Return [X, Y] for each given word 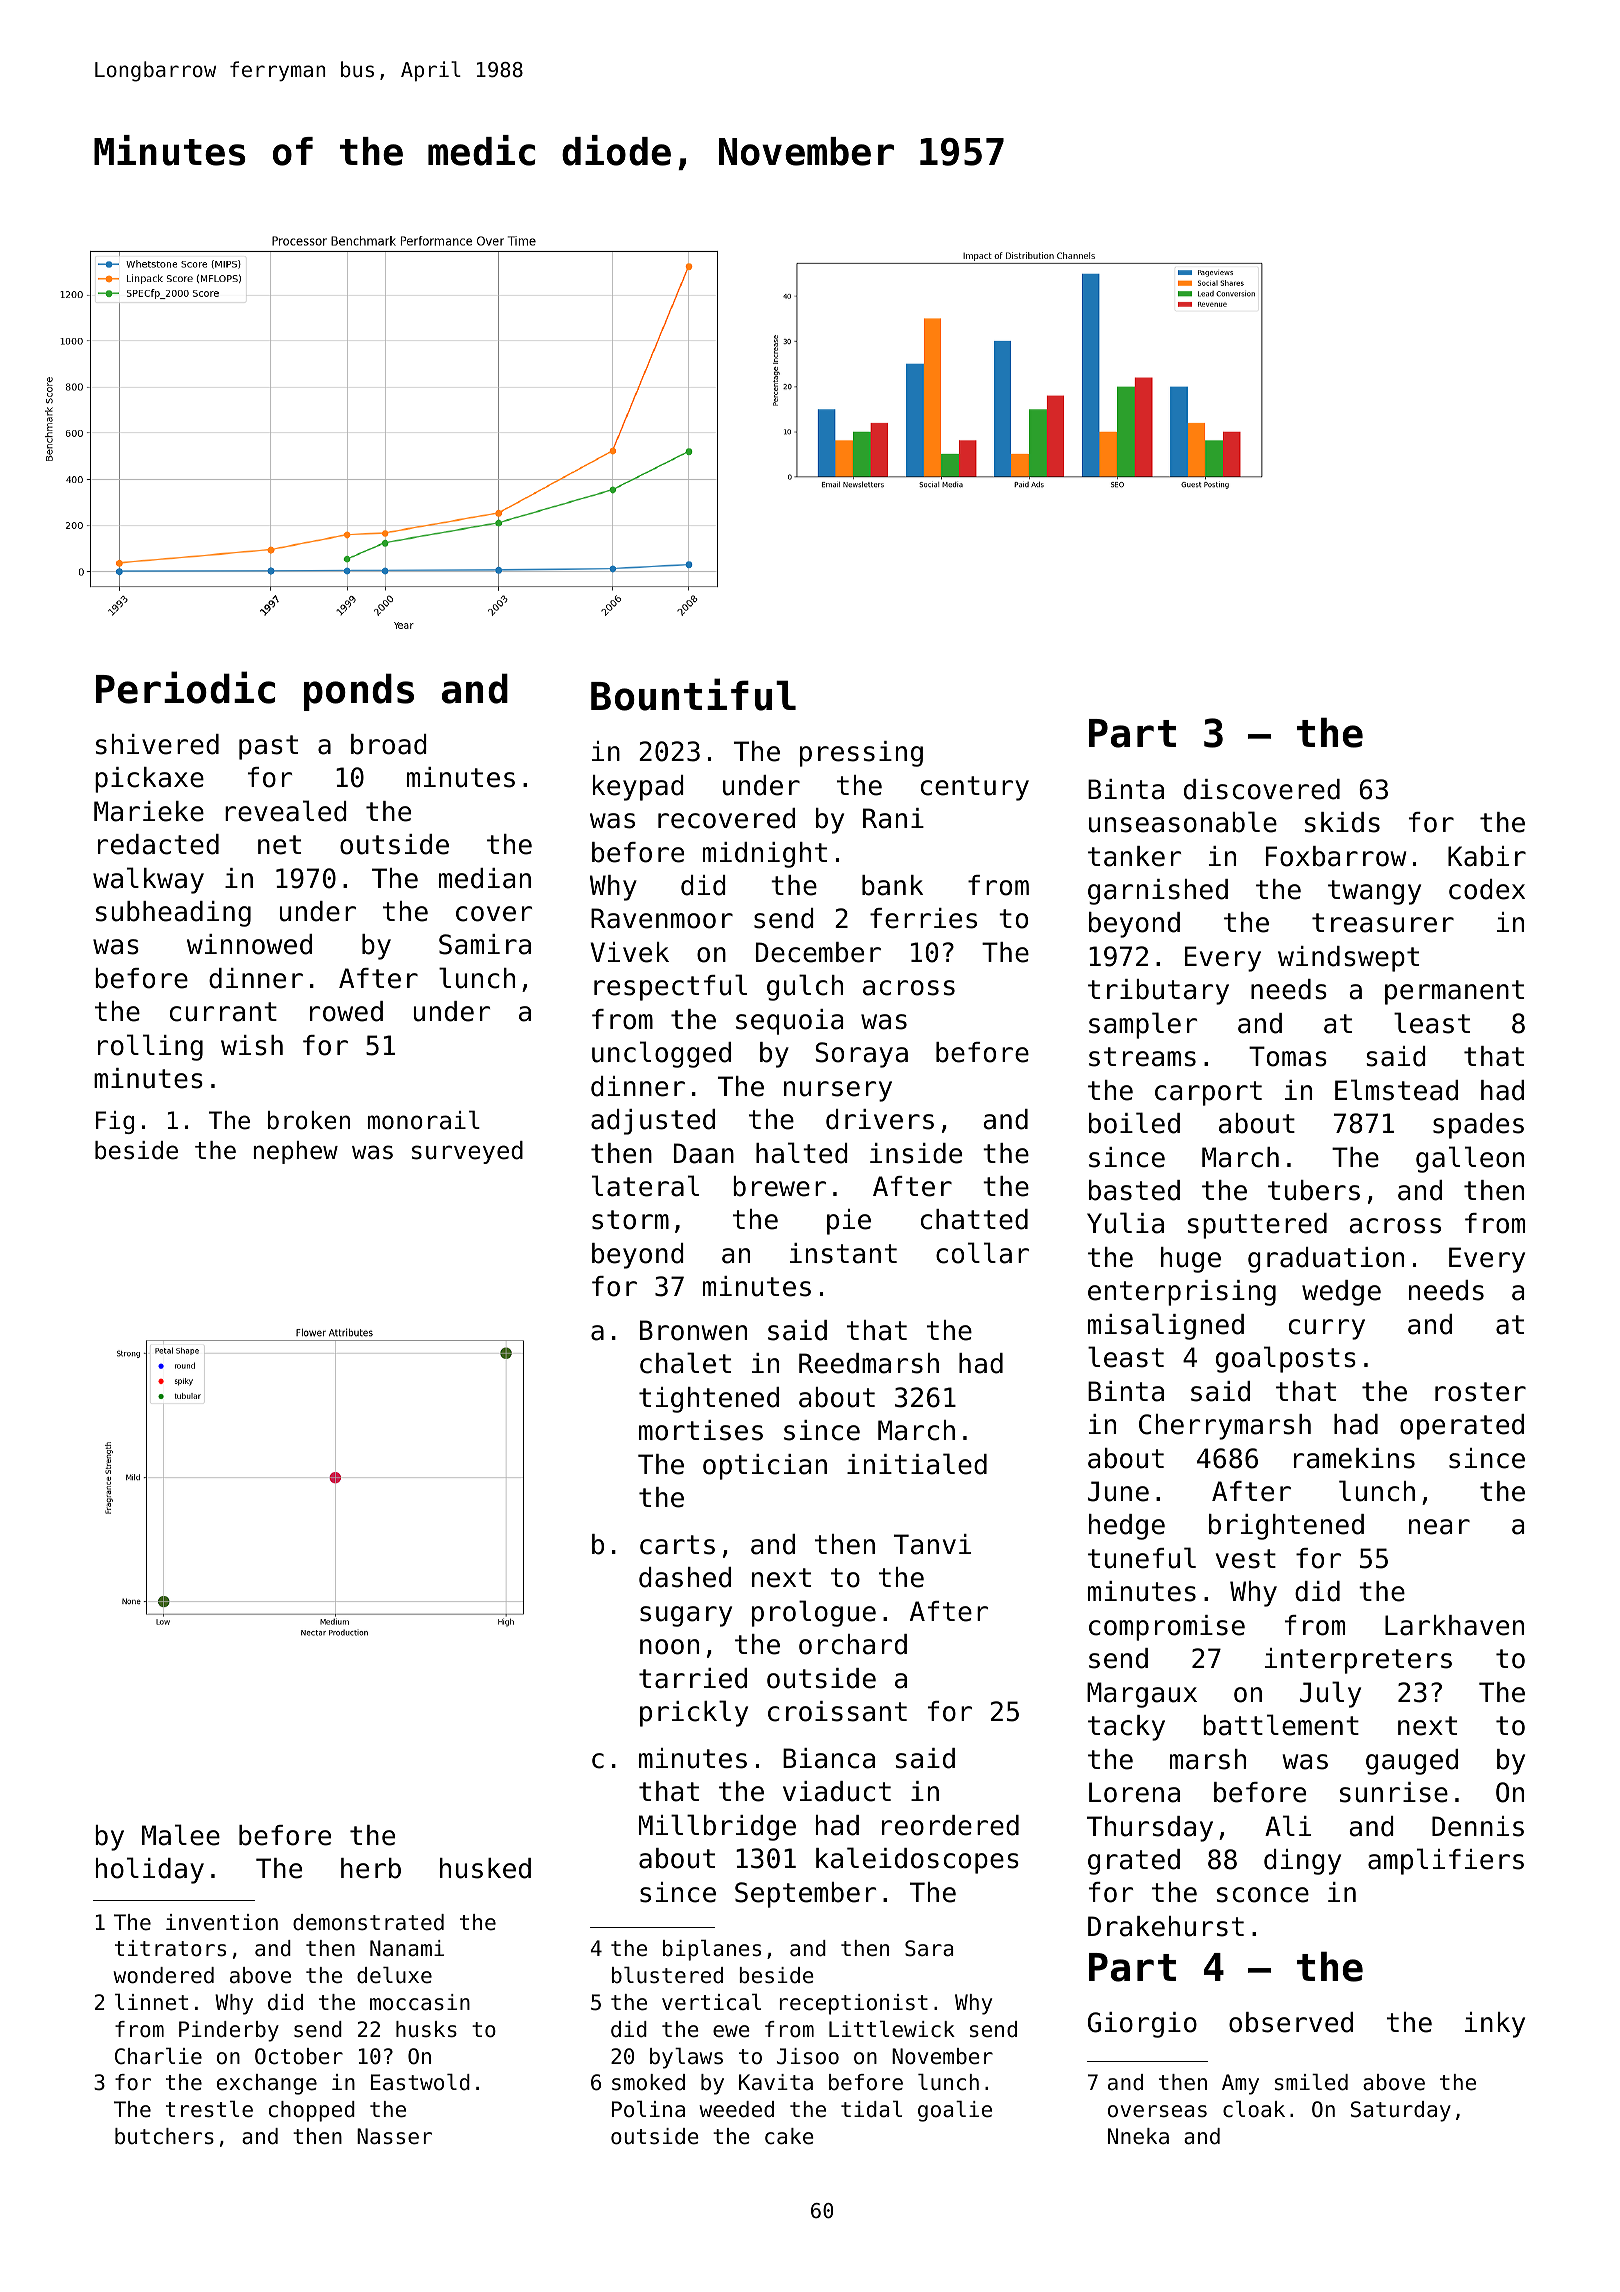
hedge [1127, 1527]
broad [389, 744]
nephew [296, 1152]
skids [1342, 822]
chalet [685, 1363]
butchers [164, 2136]
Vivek [629, 952]
